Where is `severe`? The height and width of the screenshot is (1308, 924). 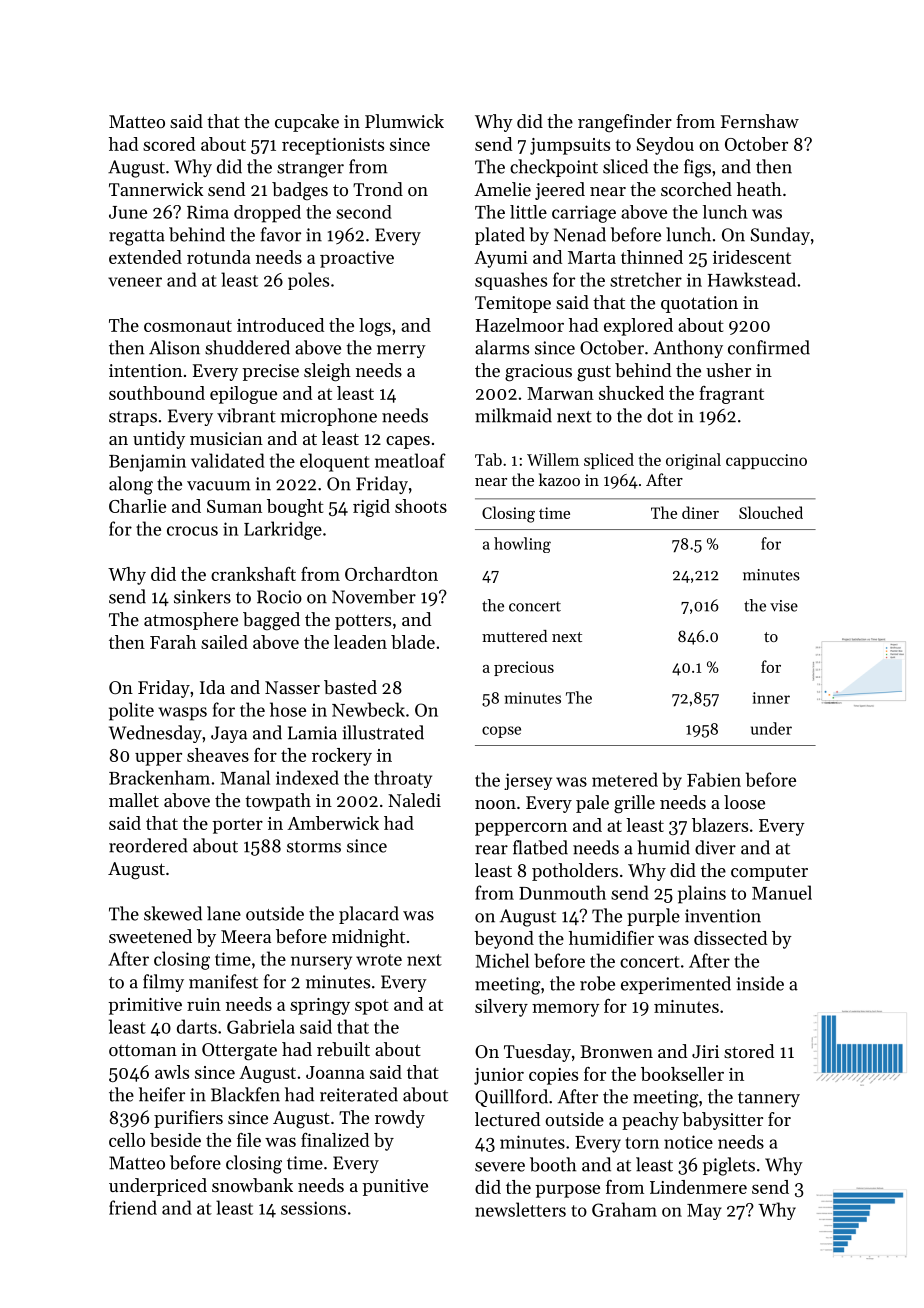 severe is located at coordinates (500, 1167).
